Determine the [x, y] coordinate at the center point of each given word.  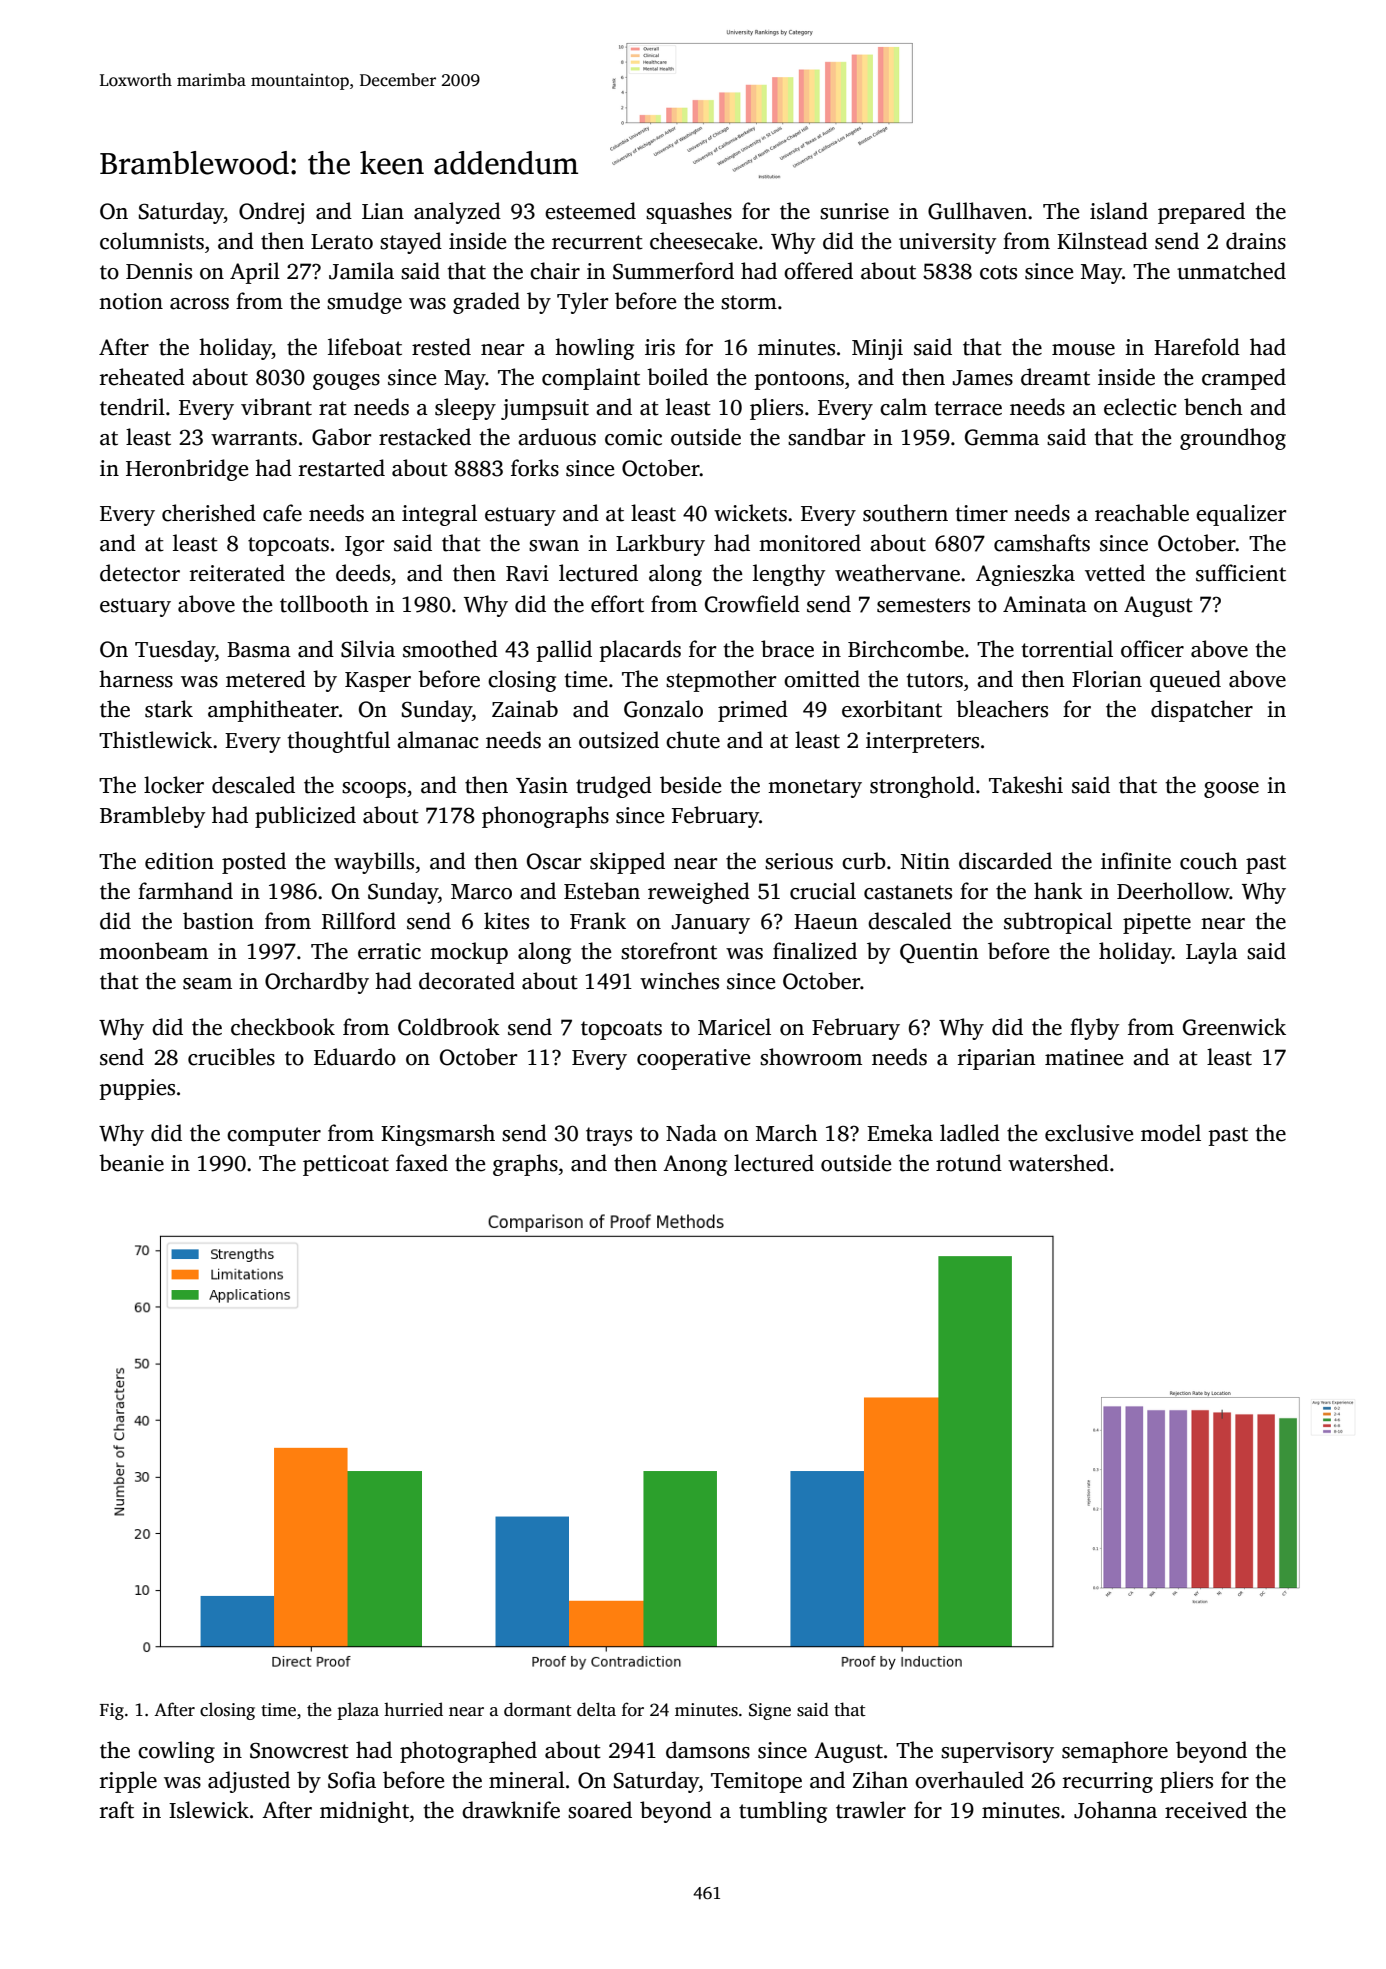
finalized [815, 951]
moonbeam [153, 951]
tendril [132, 407]
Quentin [939, 953]
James [983, 378]
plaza [358, 1711]
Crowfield [752, 604]
